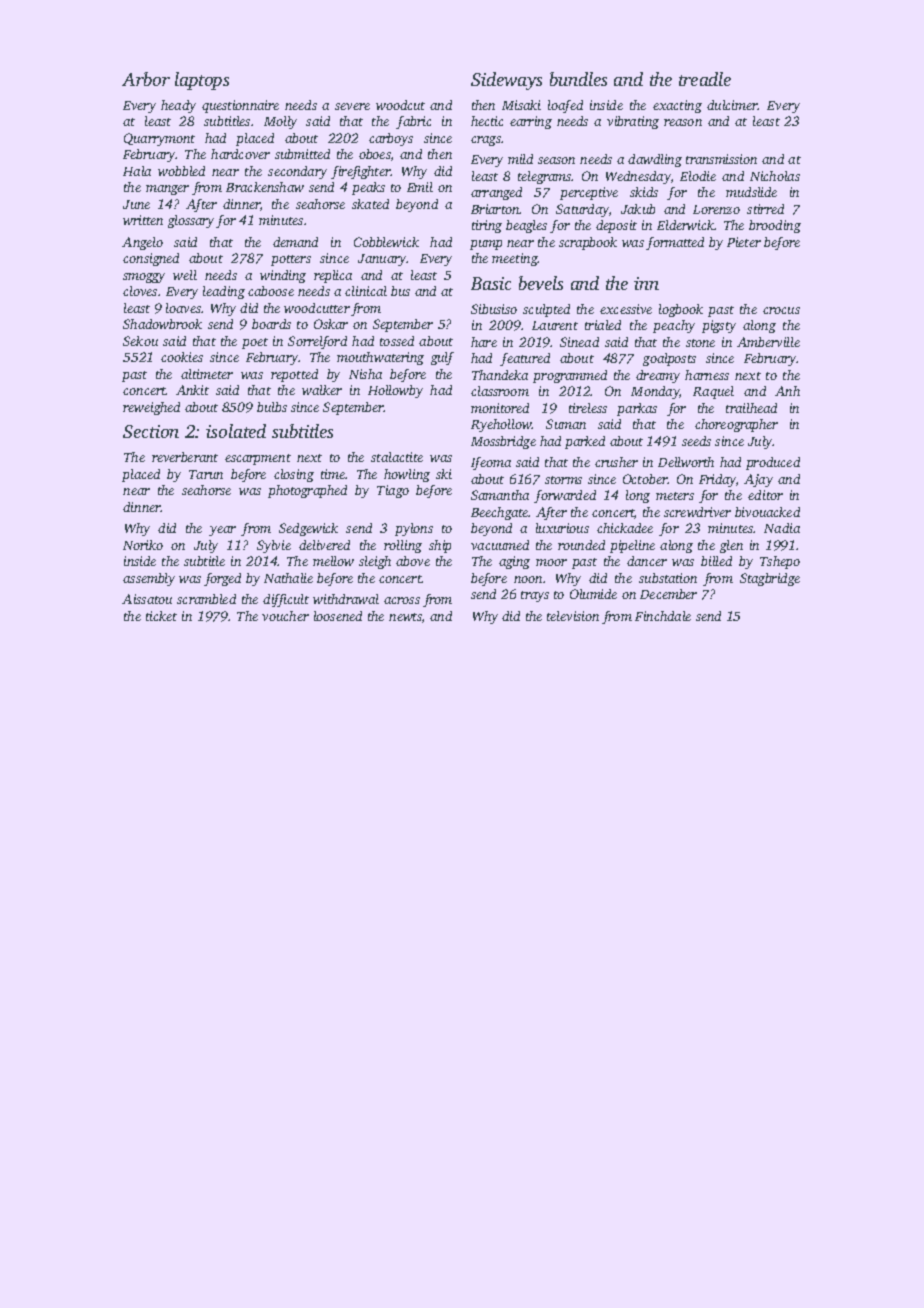 The height and width of the screenshot is (1308, 924). What do you see at coordinates (578, 79) in the screenshot?
I see `bundles` at bounding box center [578, 79].
